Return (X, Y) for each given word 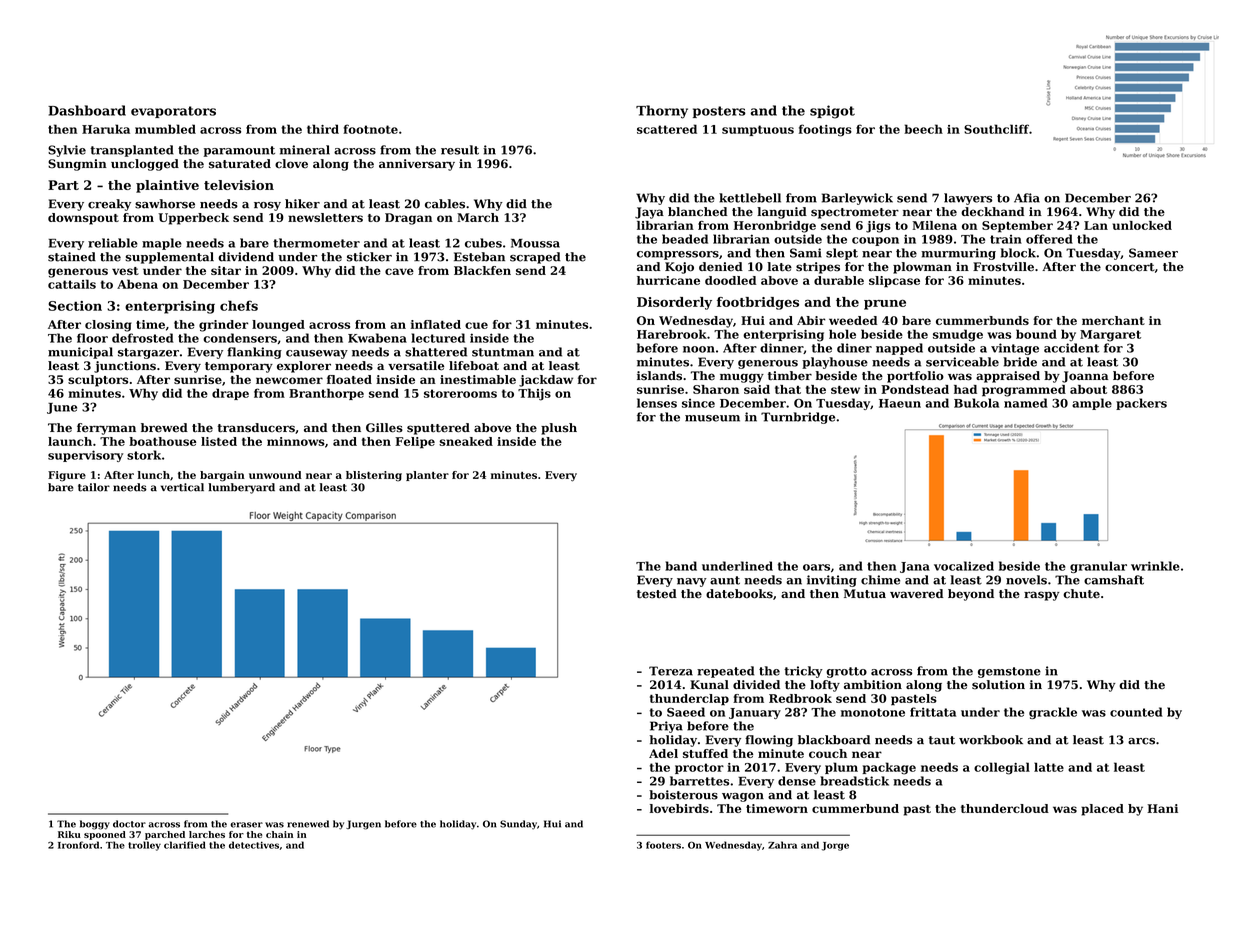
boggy (95, 825)
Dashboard (87, 110)
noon (699, 349)
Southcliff (996, 129)
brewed (164, 428)
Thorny (662, 112)
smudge (958, 335)
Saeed (686, 712)
